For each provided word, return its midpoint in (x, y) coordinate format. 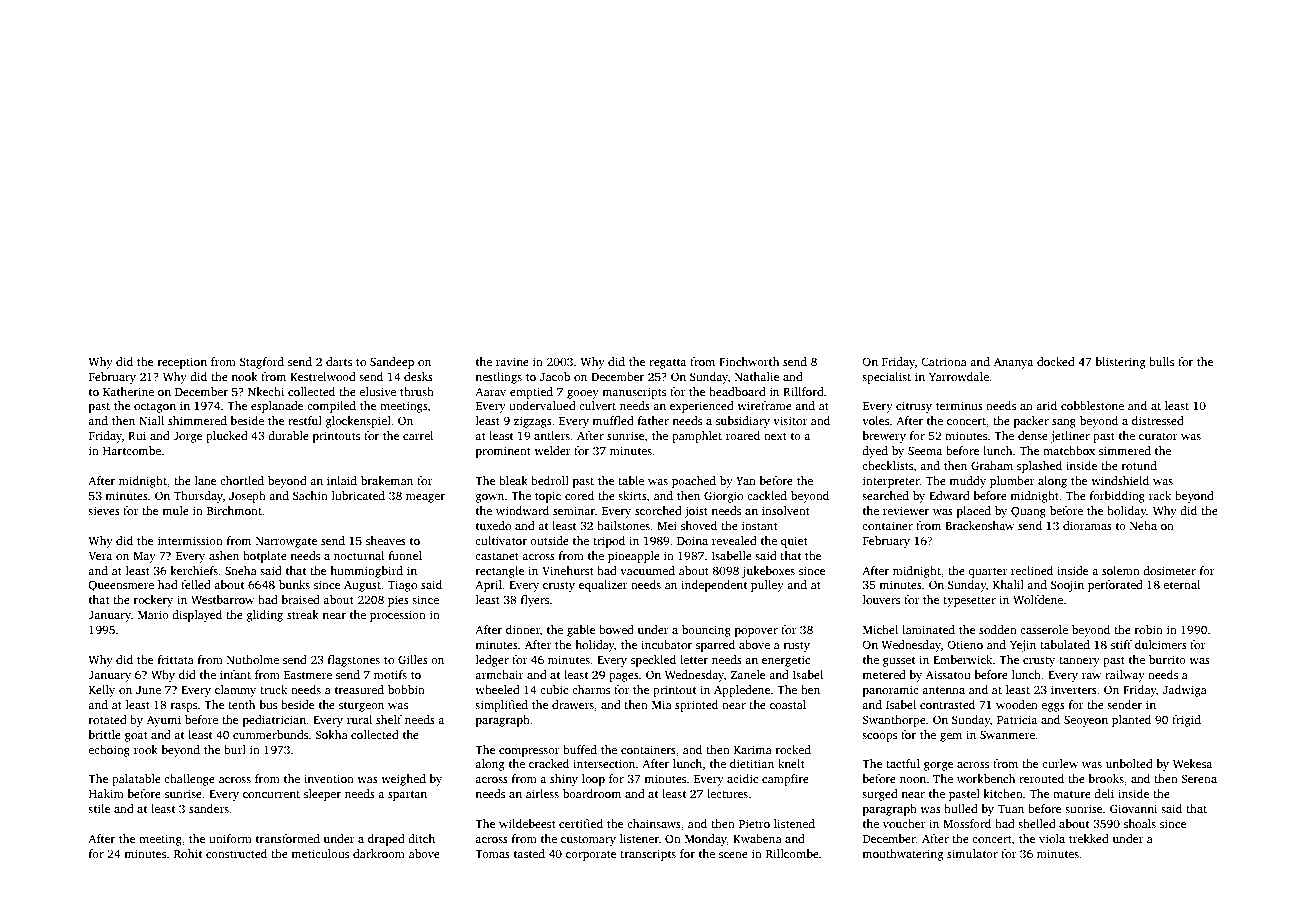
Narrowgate (286, 542)
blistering (1120, 363)
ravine (512, 361)
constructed (236, 853)
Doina (692, 540)
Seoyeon (1086, 721)
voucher (904, 823)
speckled (653, 661)
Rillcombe (792, 853)
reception (182, 363)
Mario (153, 614)
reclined (1032, 570)
